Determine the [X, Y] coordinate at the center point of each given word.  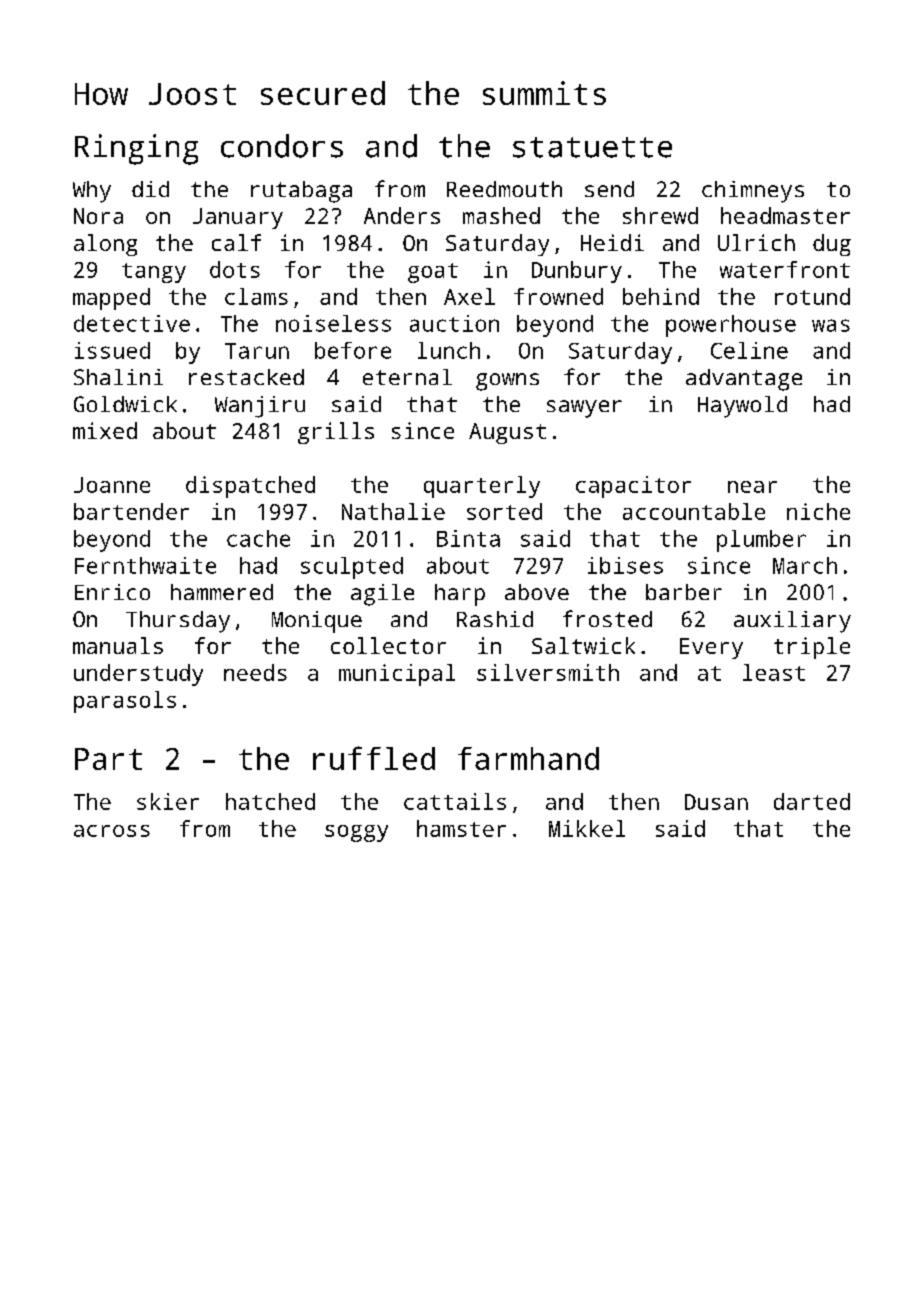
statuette [592, 147]
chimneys [753, 192]
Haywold [742, 407]
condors [282, 146]
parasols [125, 702]
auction [454, 323]
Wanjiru [260, 407]
